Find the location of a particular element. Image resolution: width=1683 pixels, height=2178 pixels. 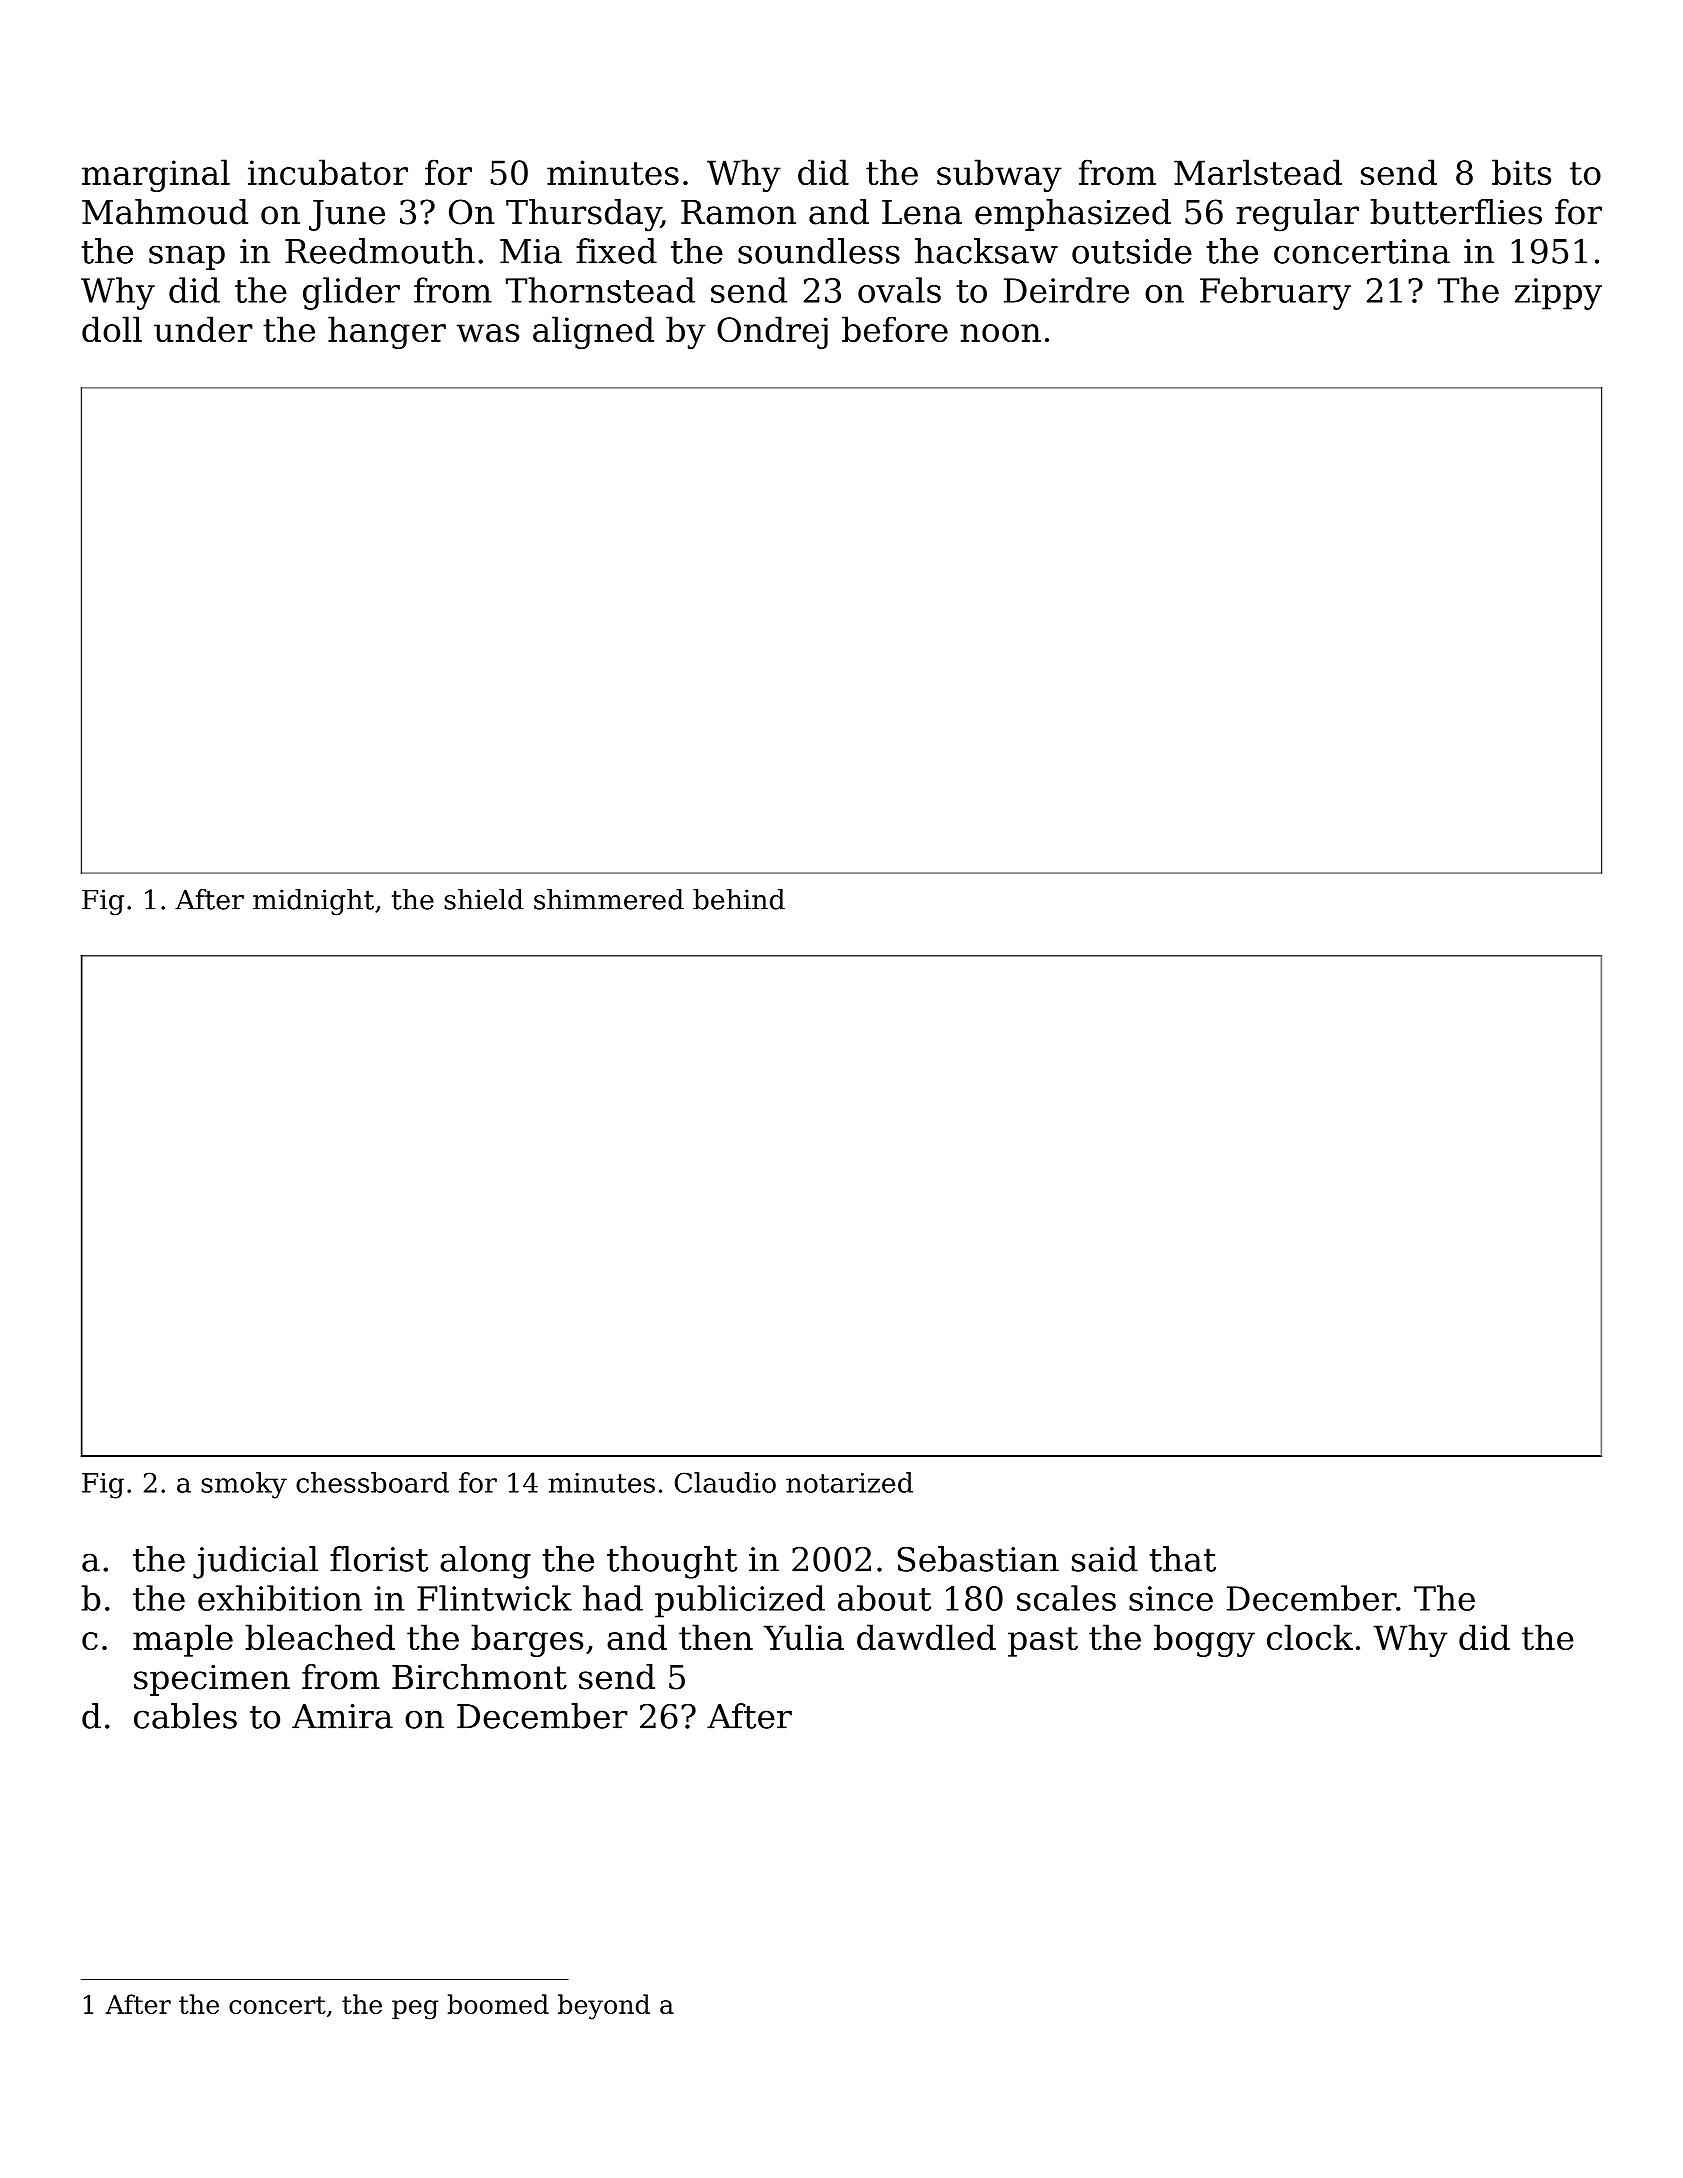

boggy is located at coordinates (1204, 1640).
